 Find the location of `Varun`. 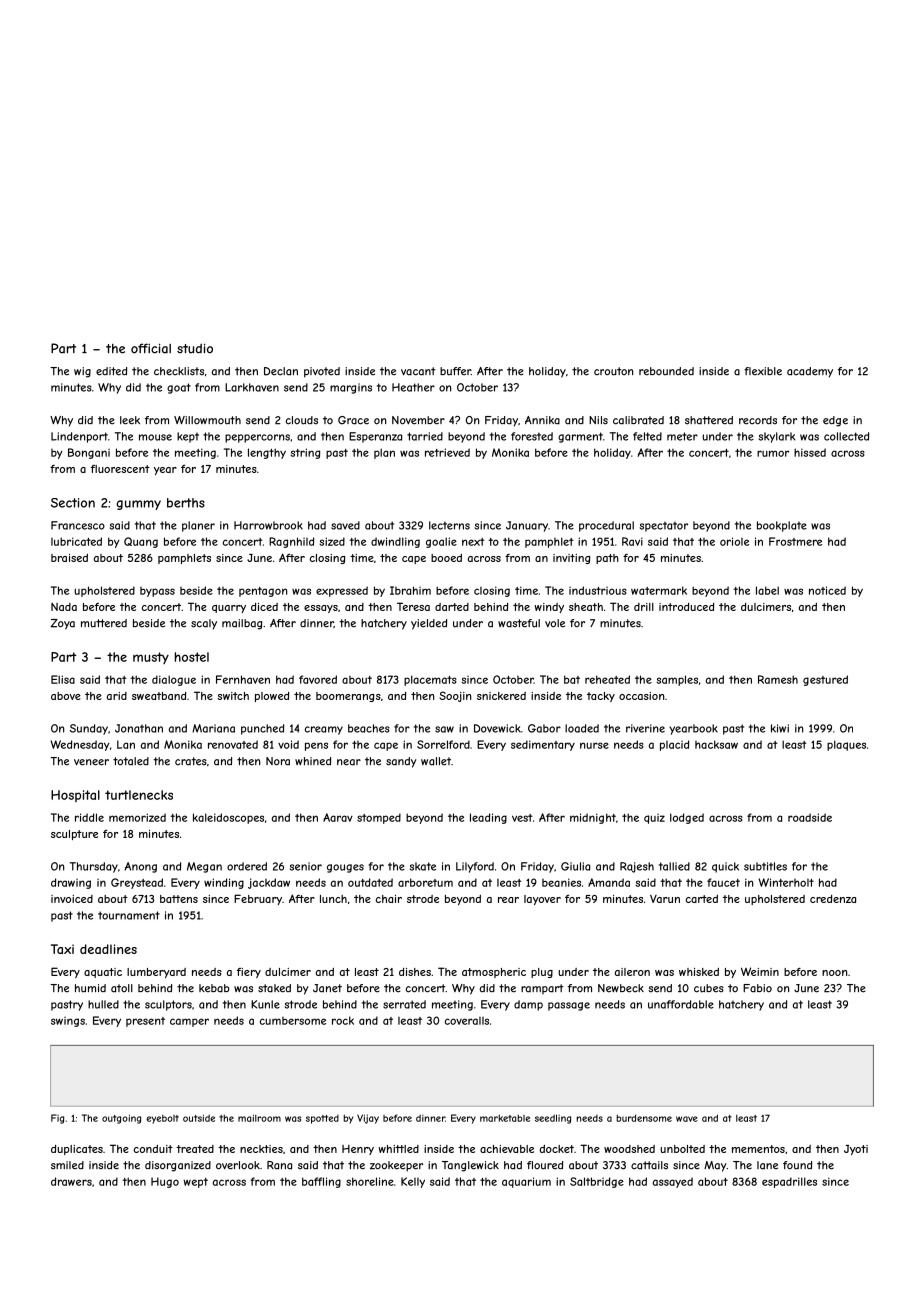

Varun is located at coordinates (665, 899).
